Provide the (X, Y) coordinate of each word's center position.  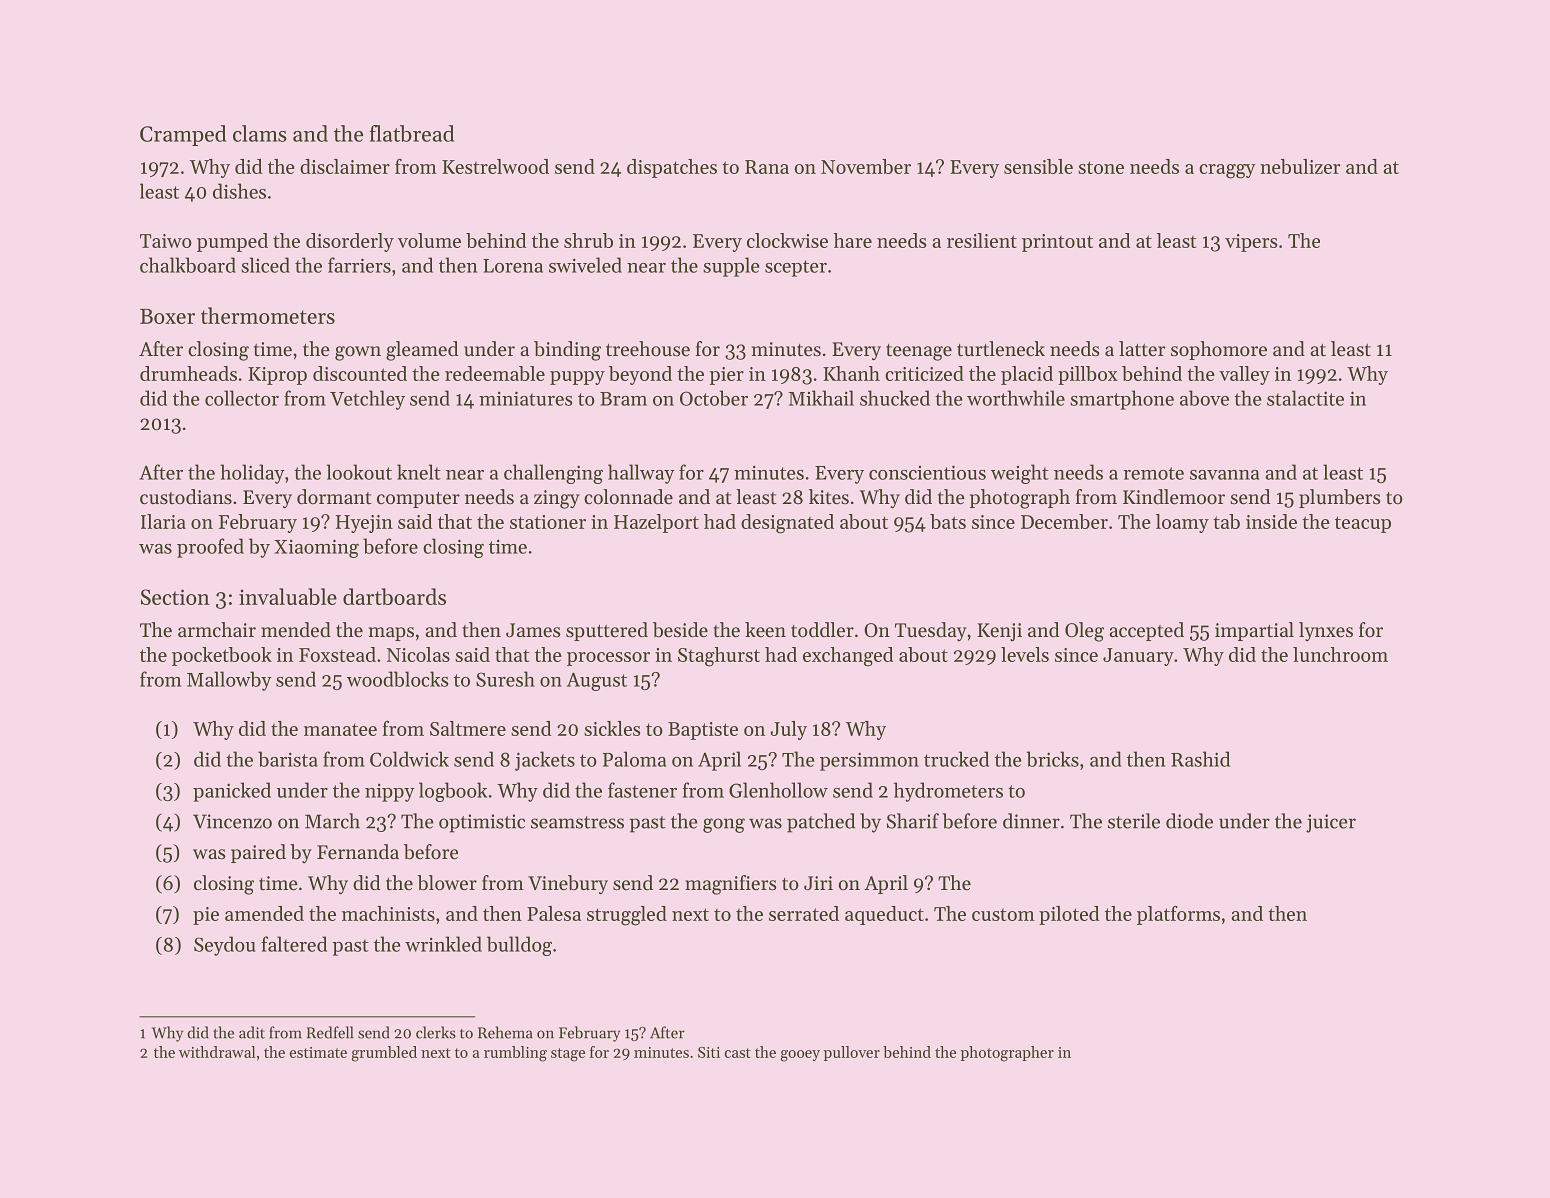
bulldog (519, 946)
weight (1020, 474)
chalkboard (188, 265)
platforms (1178, 915)
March (332, 821)
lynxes (1326, 631)
